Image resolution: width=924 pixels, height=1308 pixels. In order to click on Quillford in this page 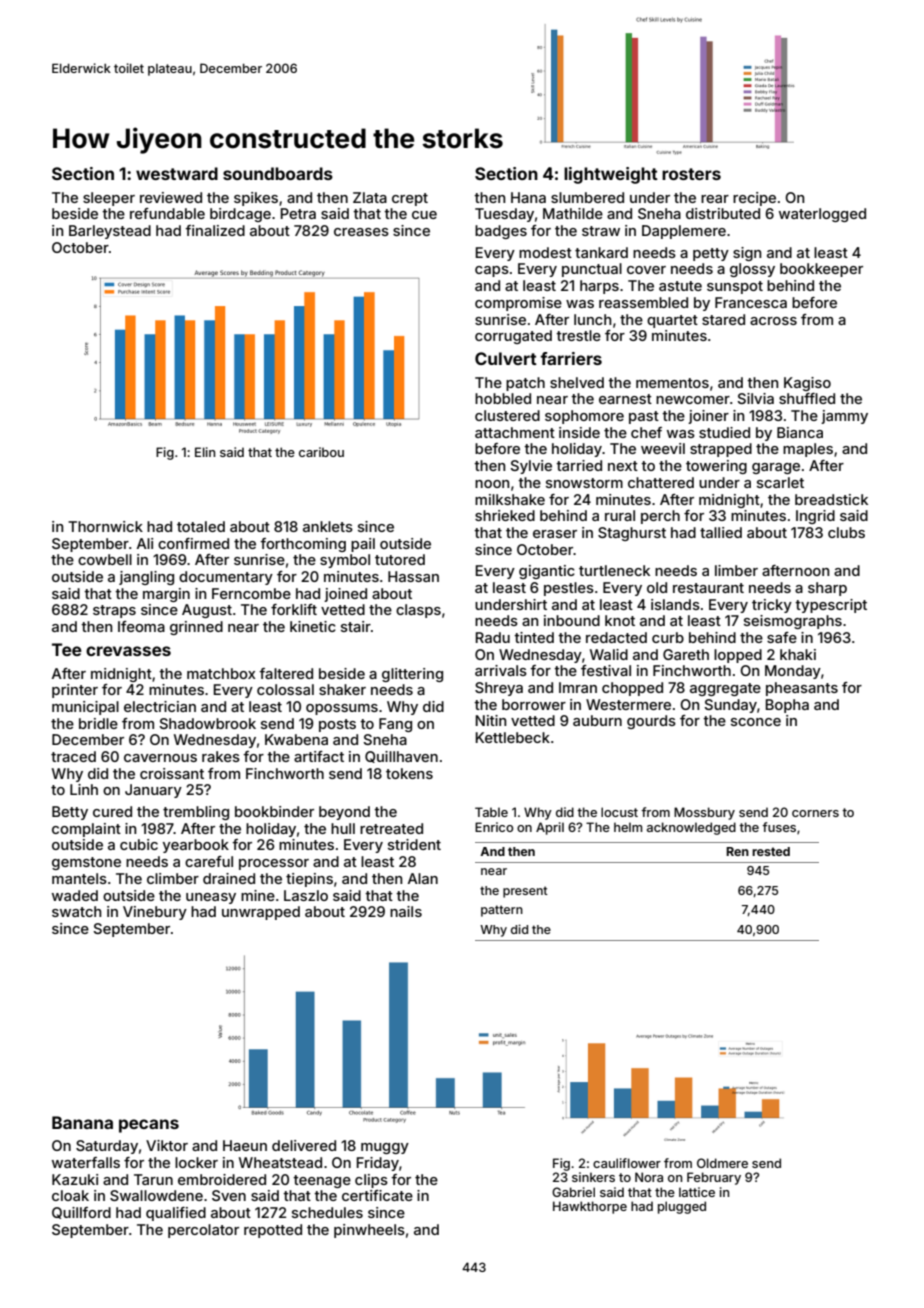, I will do `click(81, 1213)`.
